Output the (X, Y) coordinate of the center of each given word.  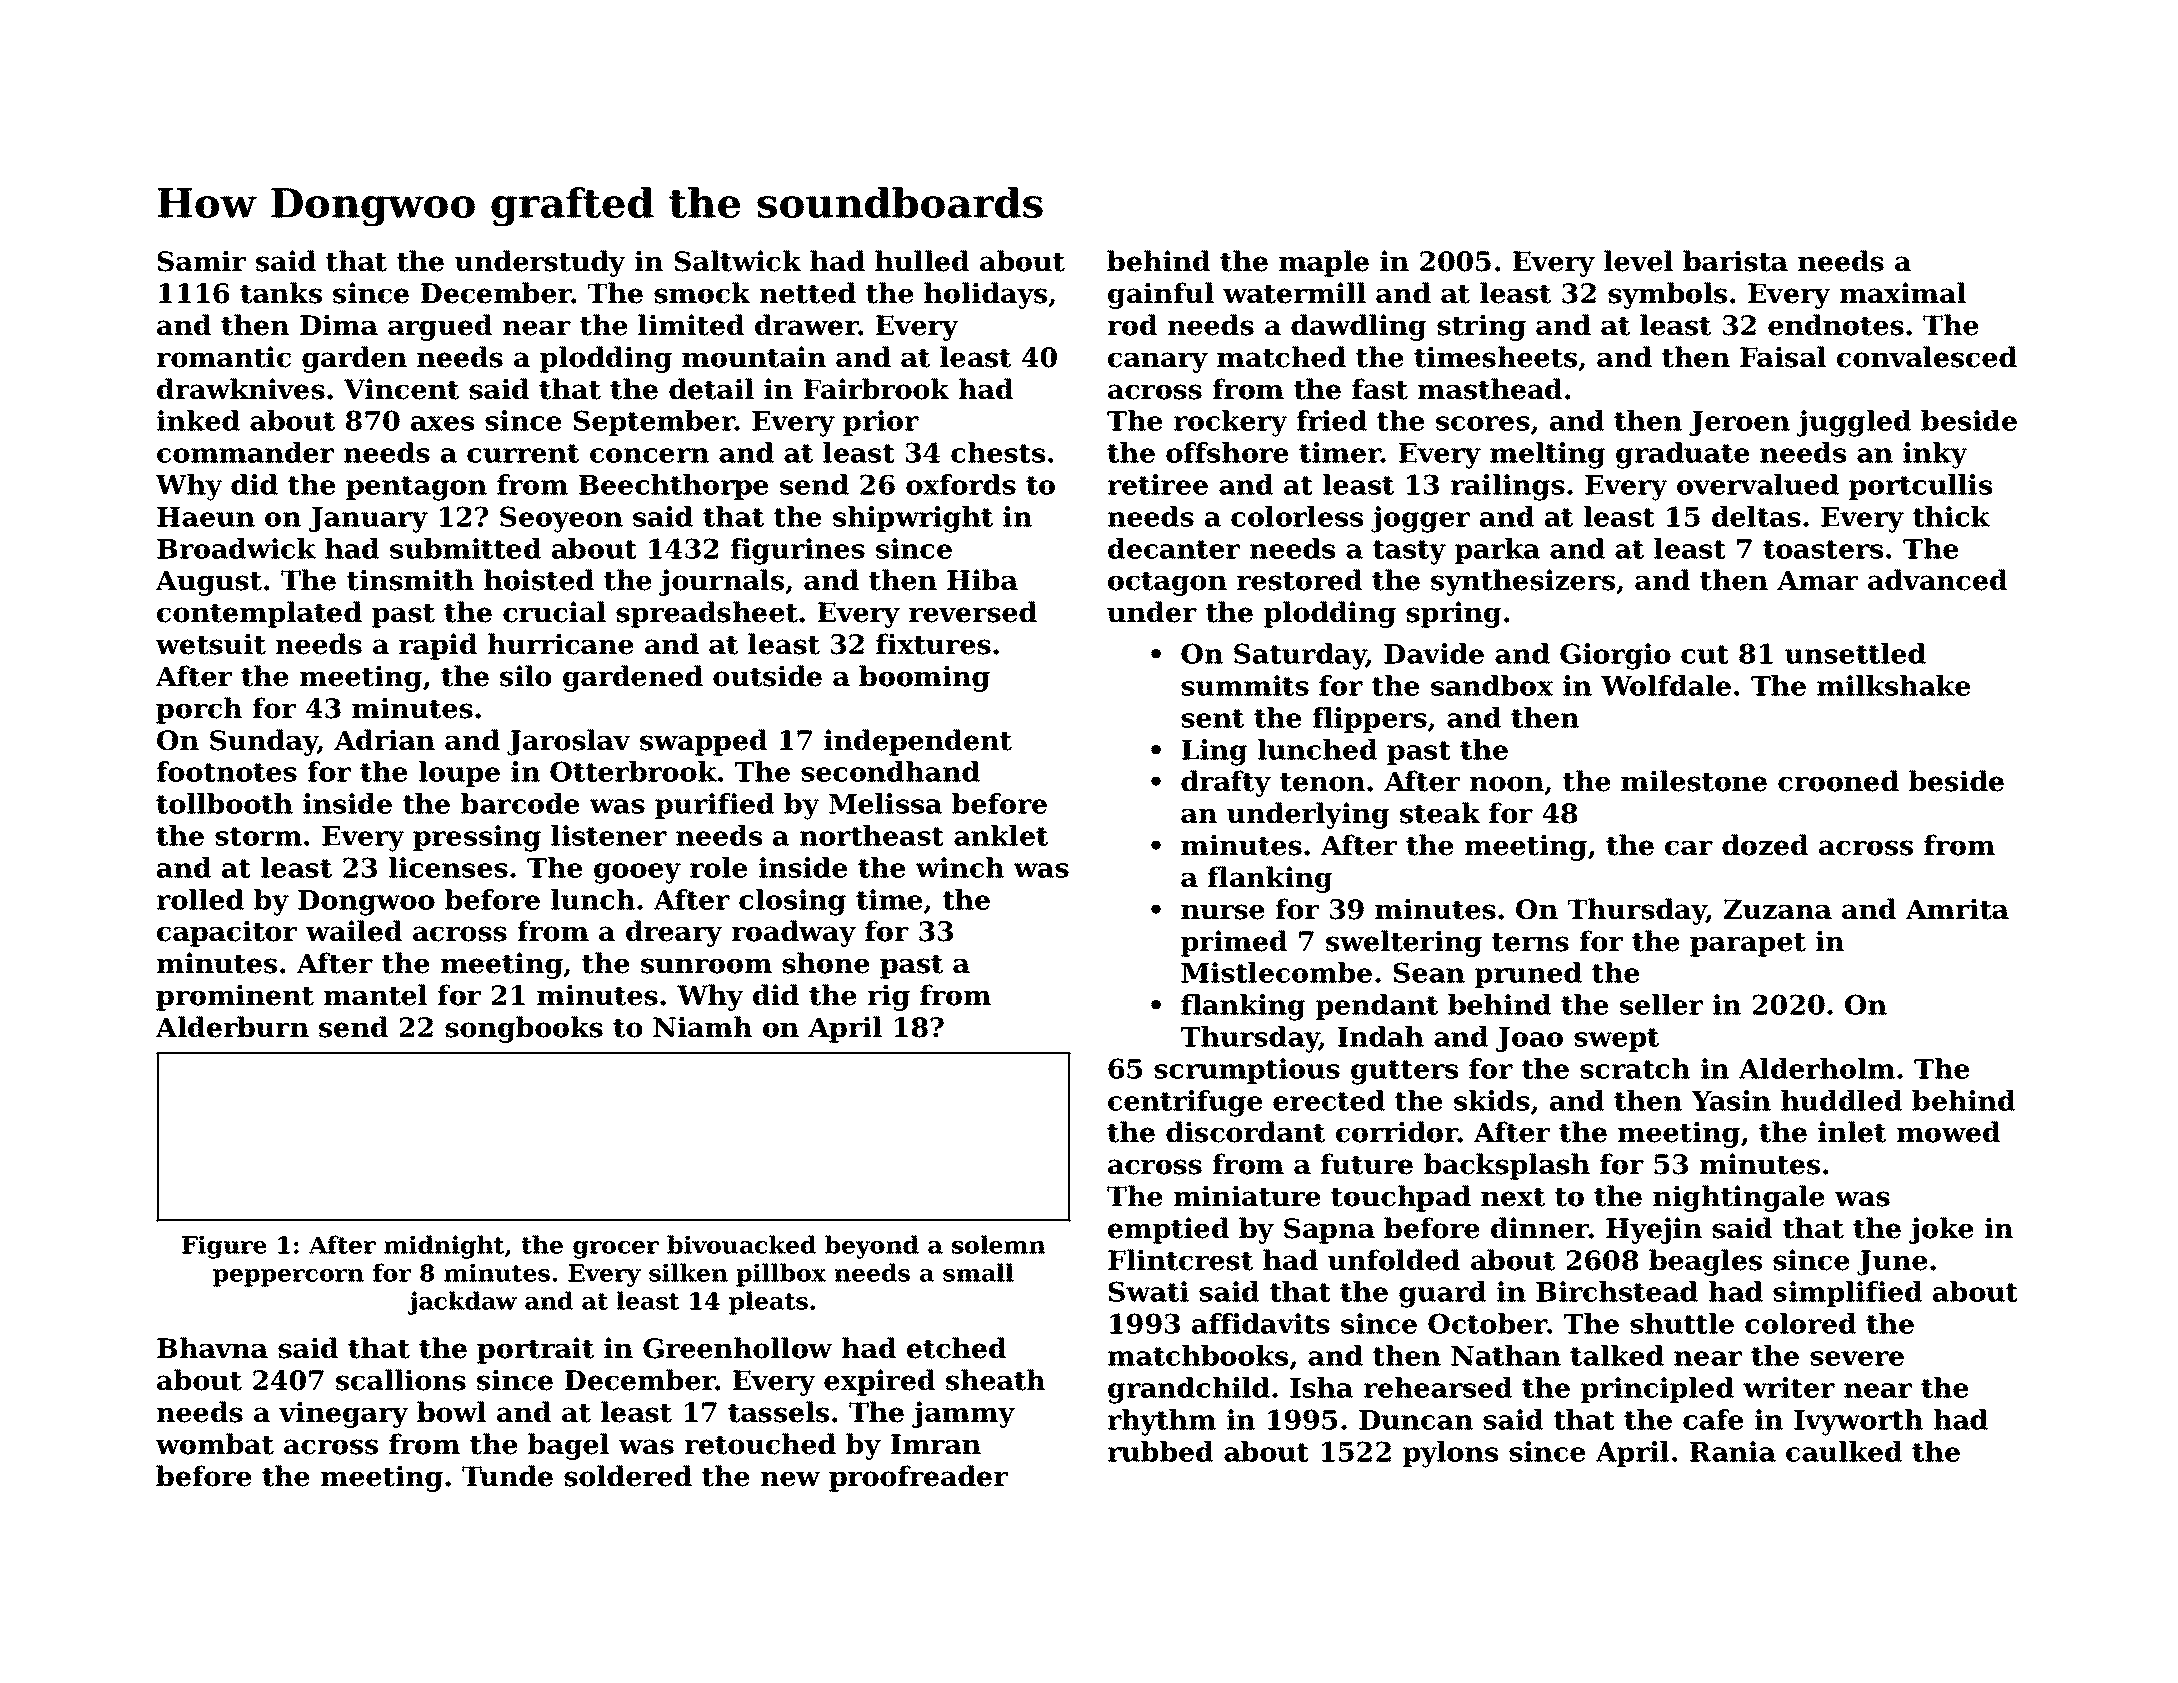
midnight (444, 1247)
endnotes (1836, 325)
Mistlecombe (1276, 972)
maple (1324, 263)
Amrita (1957, 909)
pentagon (416, 488)
